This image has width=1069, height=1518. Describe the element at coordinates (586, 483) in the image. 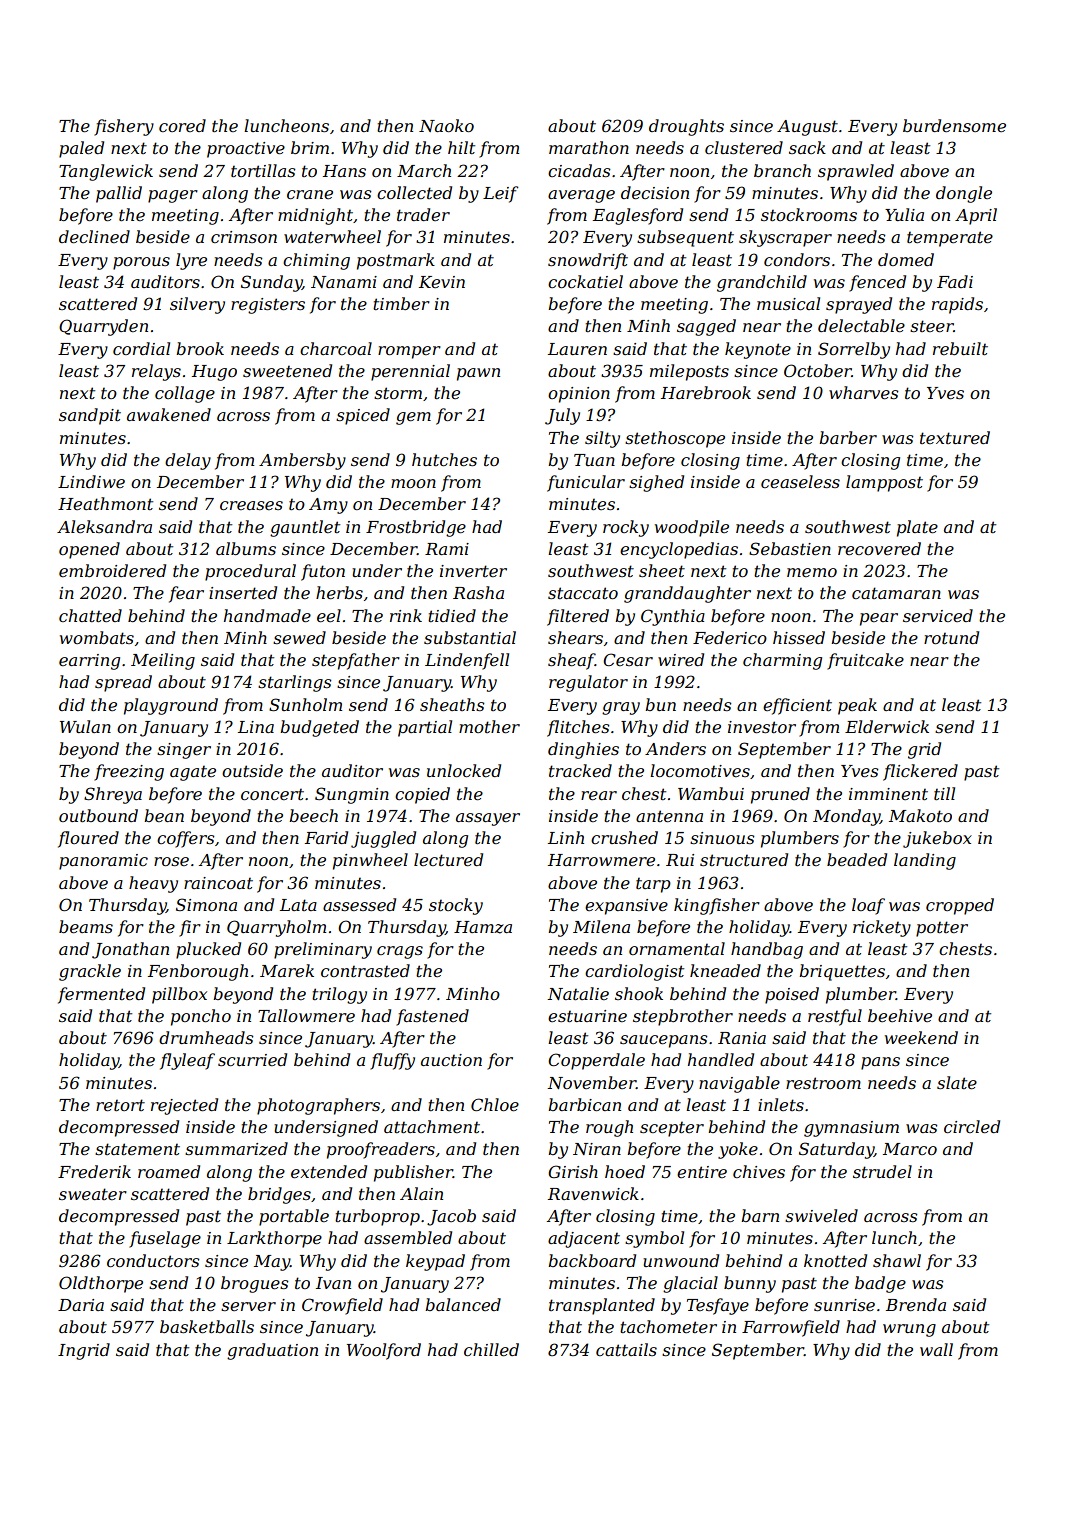

I see `funicular` at that location.
